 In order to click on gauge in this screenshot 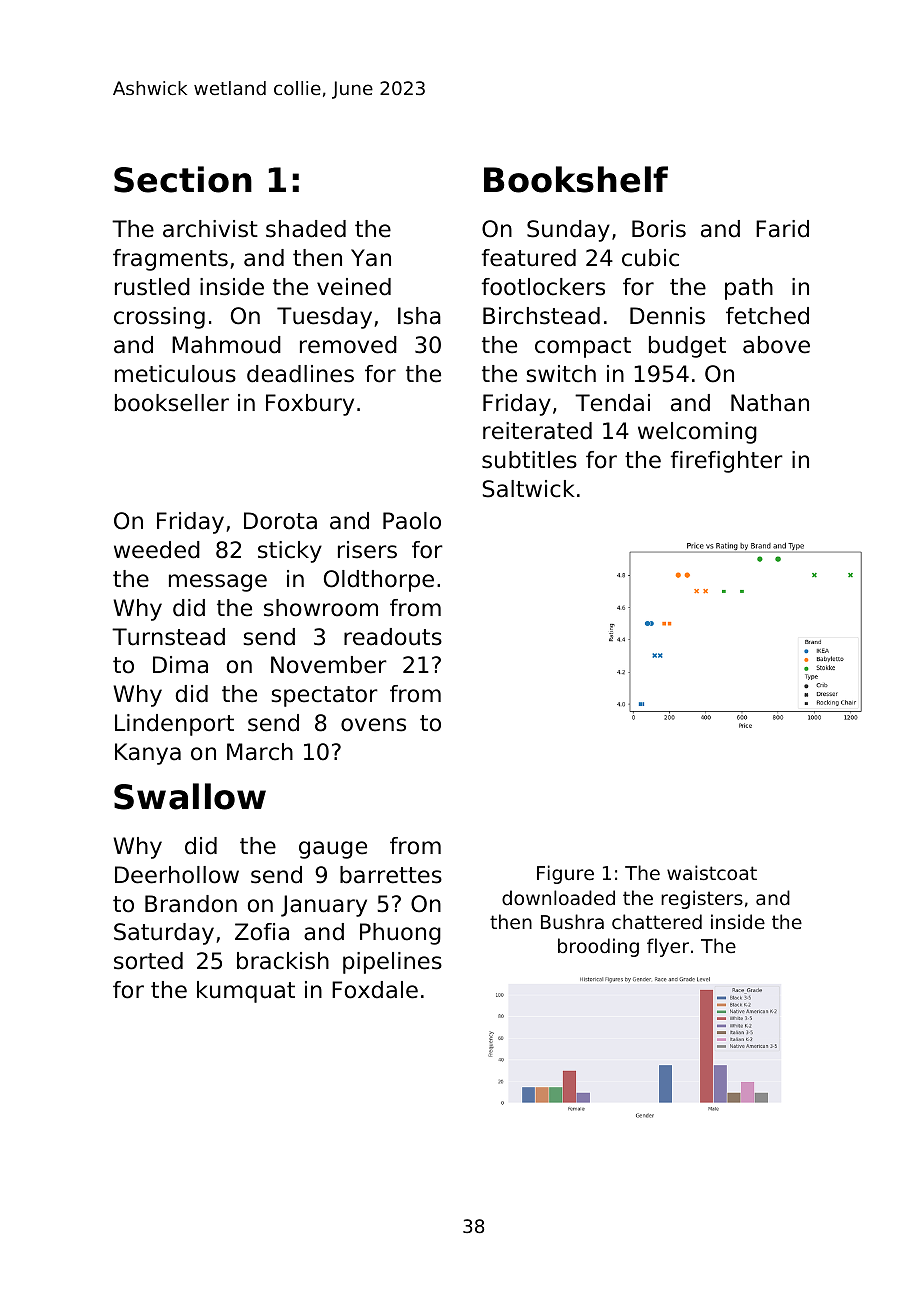, I will do `click(333, 850)`.
